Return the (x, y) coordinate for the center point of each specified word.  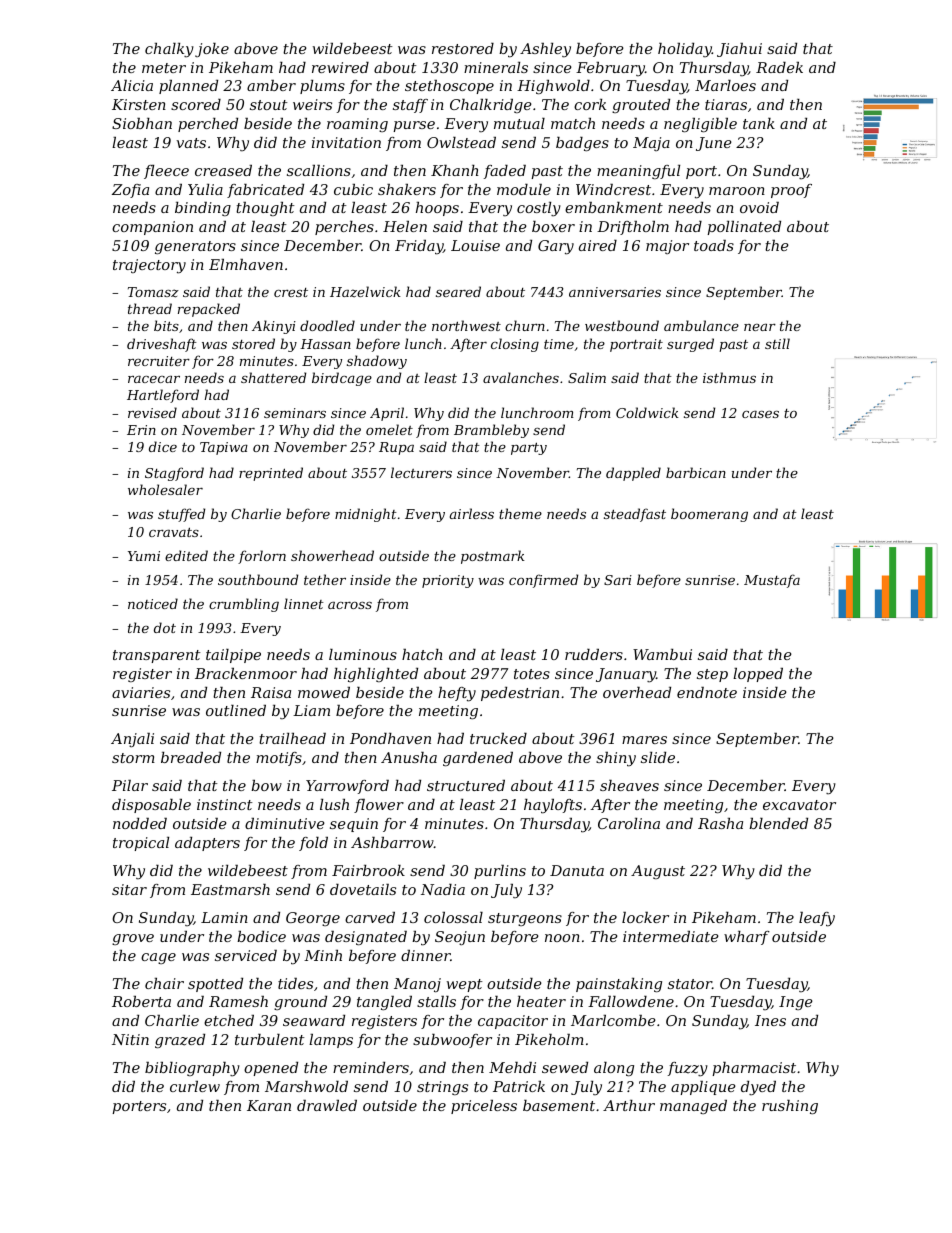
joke (212, 50)
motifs (279, 759)
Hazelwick (365, 292)
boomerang (709, 515)
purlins (500, 872)
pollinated (744, 228)
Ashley (545, 50)
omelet (389, 429)
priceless (484, 1107)
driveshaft (162, 345)
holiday (685, 50)
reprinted (271, 474)
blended (778, 823)
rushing (790, 1107)
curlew (195, 1086)
